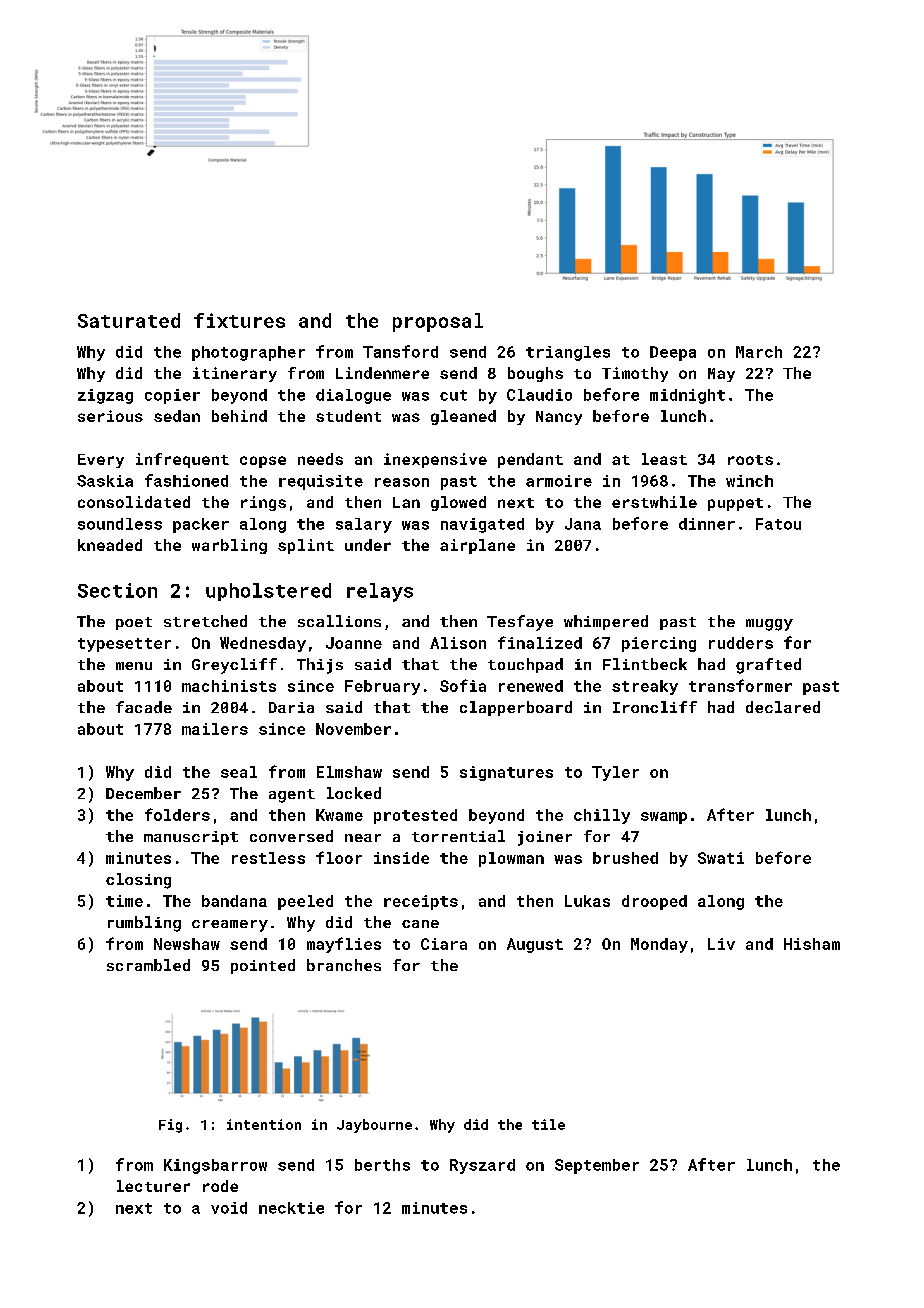  Describe the element at coordinates (559, 418) in the screenshot. I see `Nancy` at that location.
